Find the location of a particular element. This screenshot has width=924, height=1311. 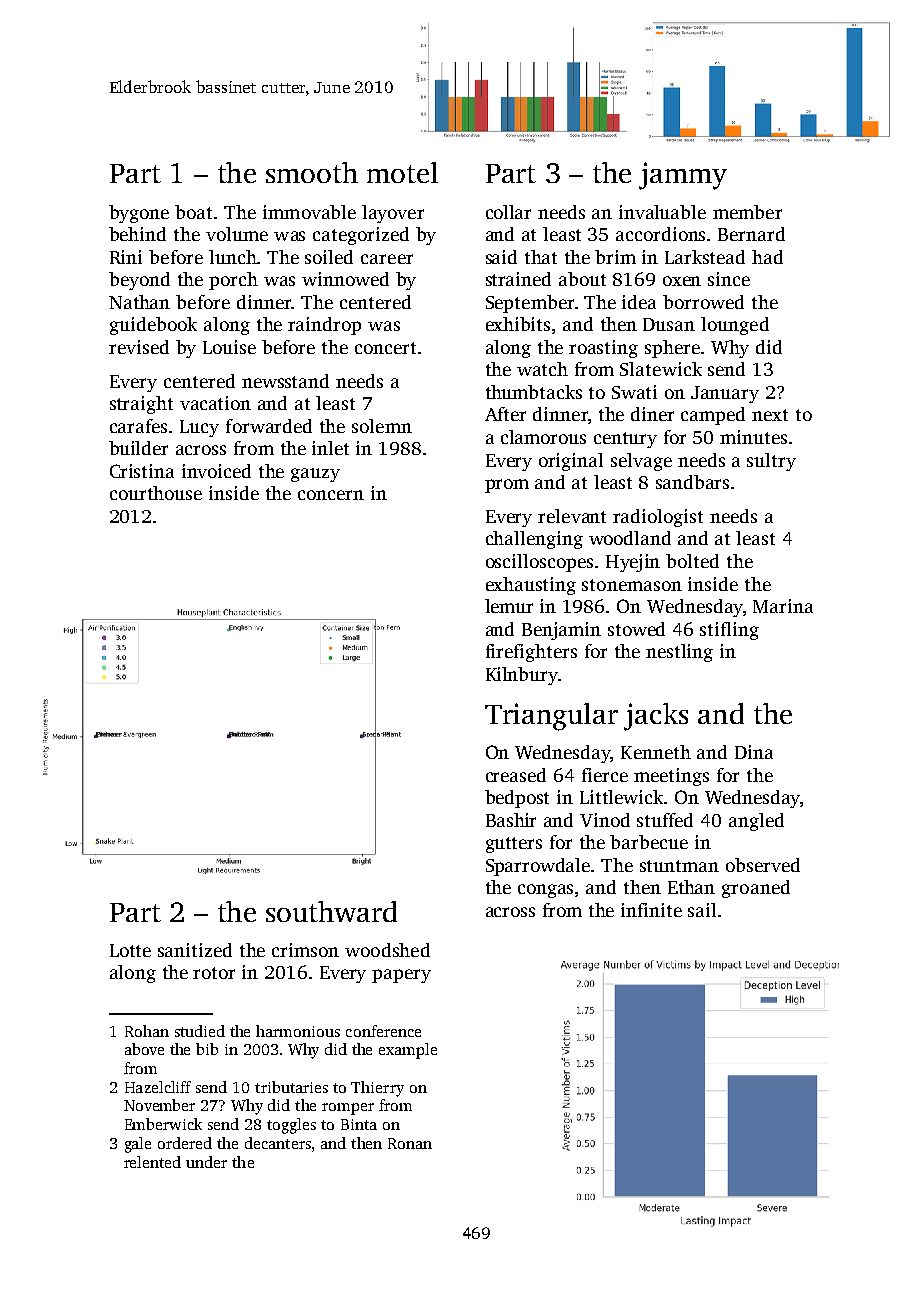

Lotte is located at coordinates (130, 950).
